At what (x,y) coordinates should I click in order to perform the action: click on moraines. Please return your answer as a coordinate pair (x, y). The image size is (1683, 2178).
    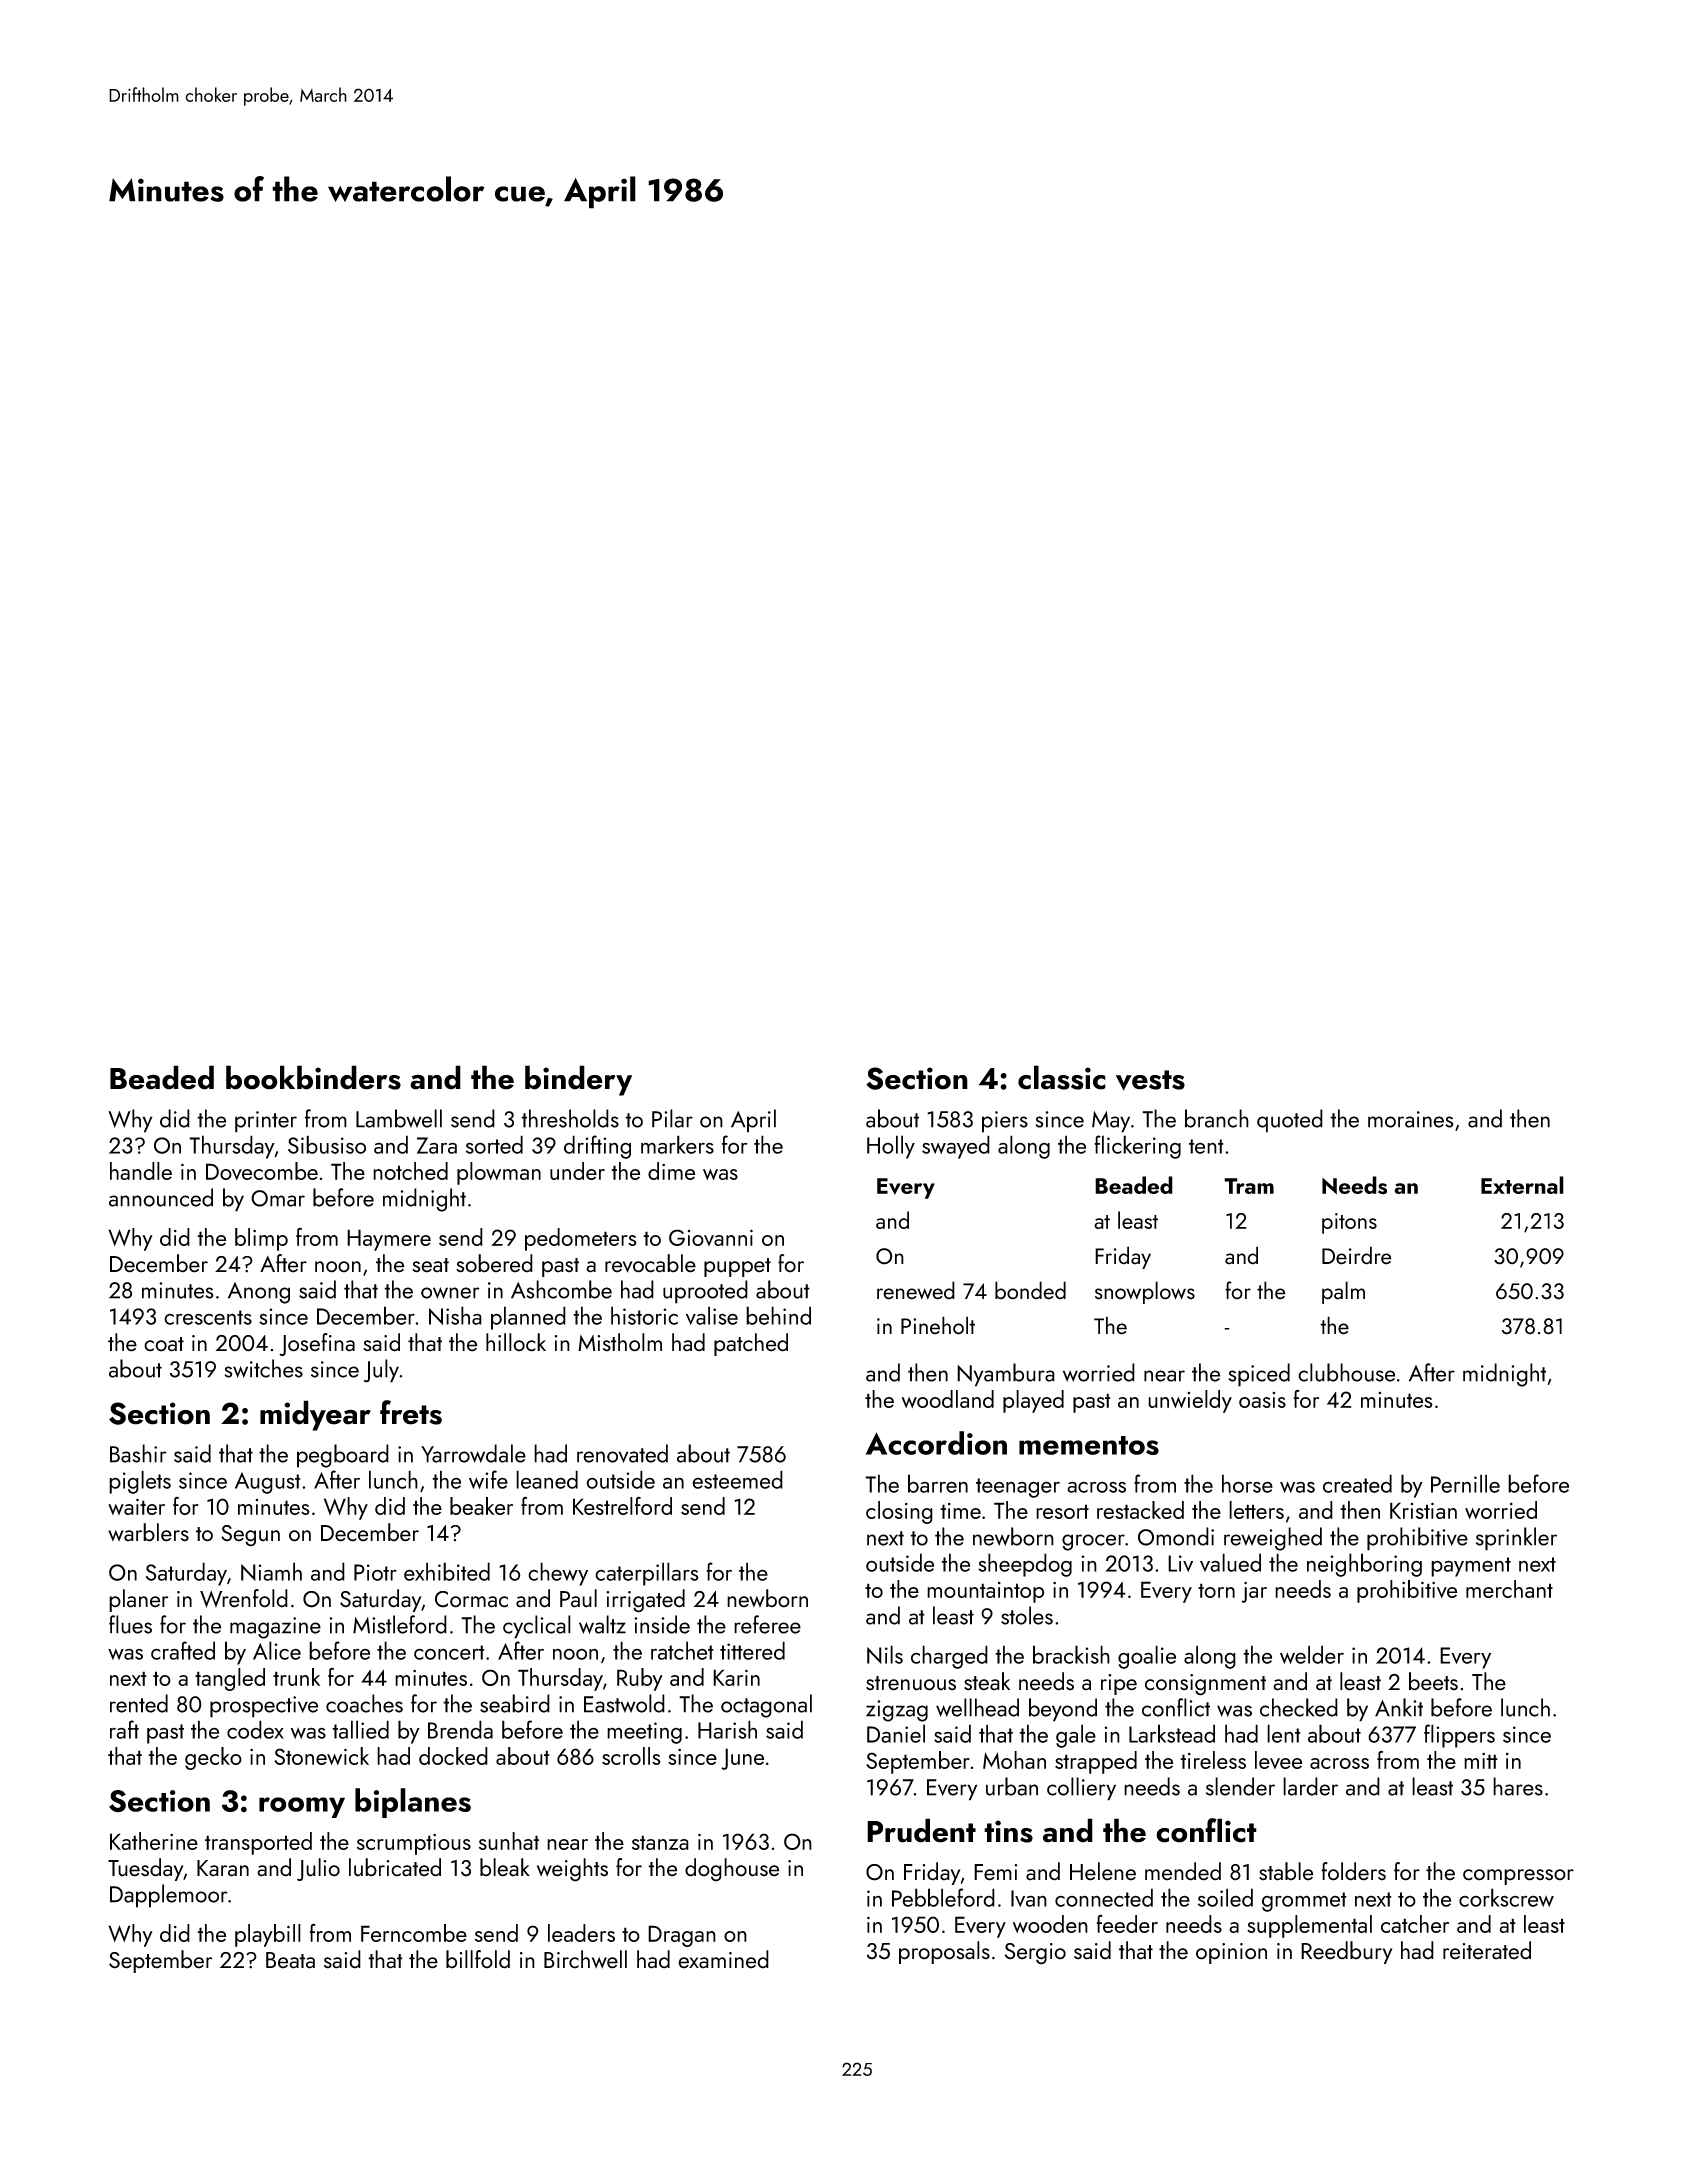
    Looking at the image, I should click on (1411, 1119).
